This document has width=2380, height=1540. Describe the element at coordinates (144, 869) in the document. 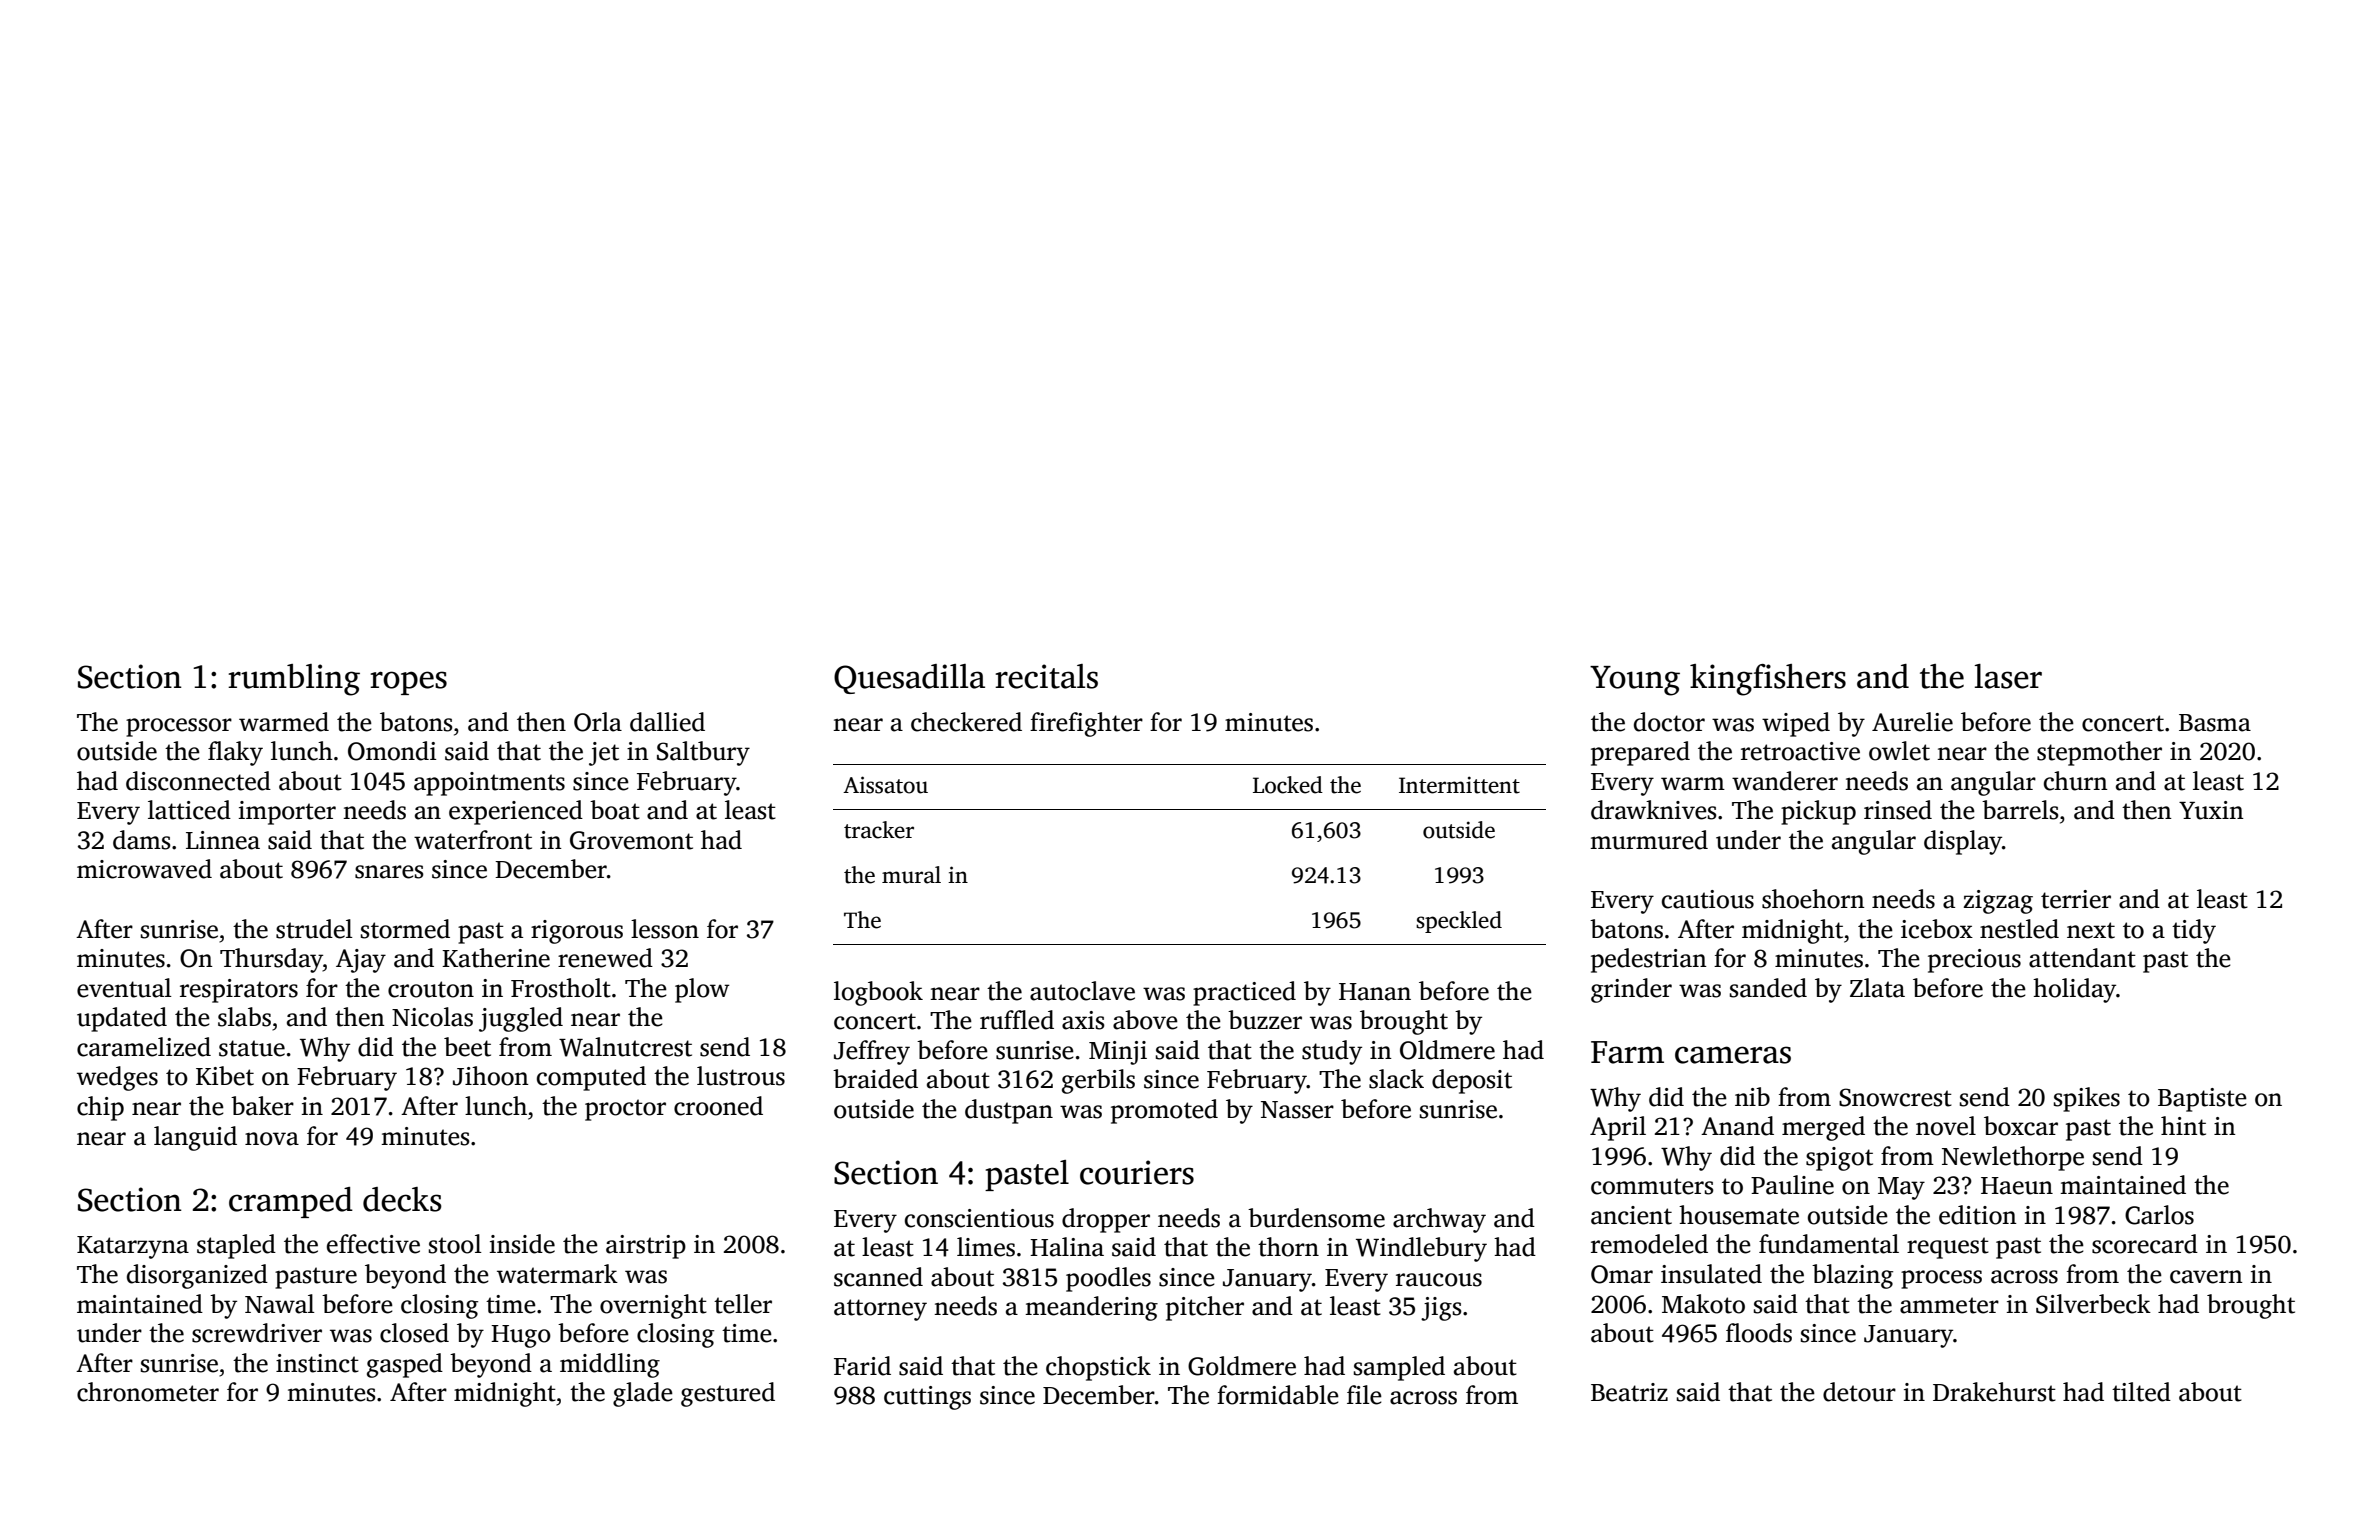

I see `microwaved` at that location.
